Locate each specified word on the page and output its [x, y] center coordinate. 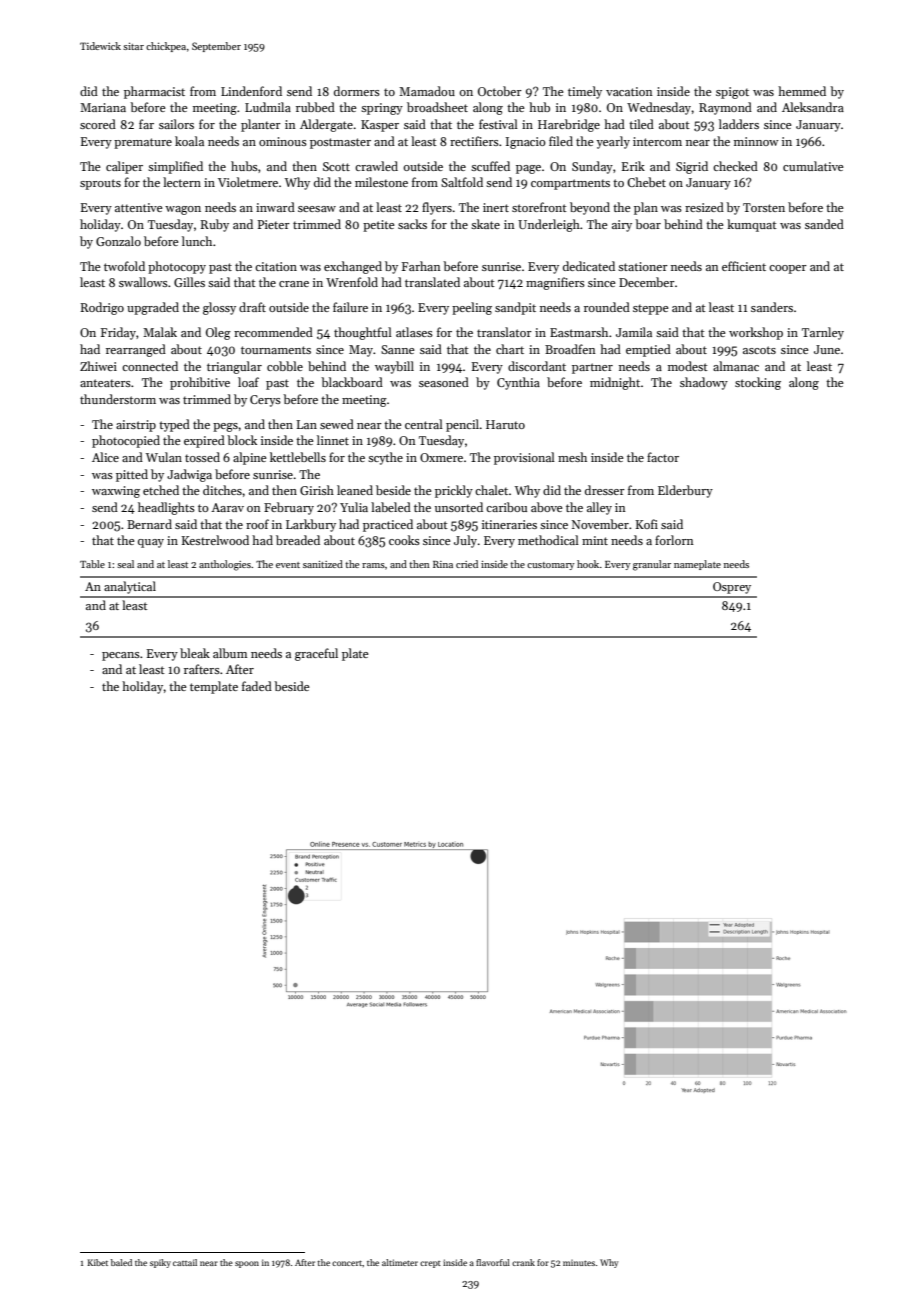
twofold [124, 266]
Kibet [97, 1262]
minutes [579, 1263]
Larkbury [311, 525]
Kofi [647, 524]
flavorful [493, 1262]
